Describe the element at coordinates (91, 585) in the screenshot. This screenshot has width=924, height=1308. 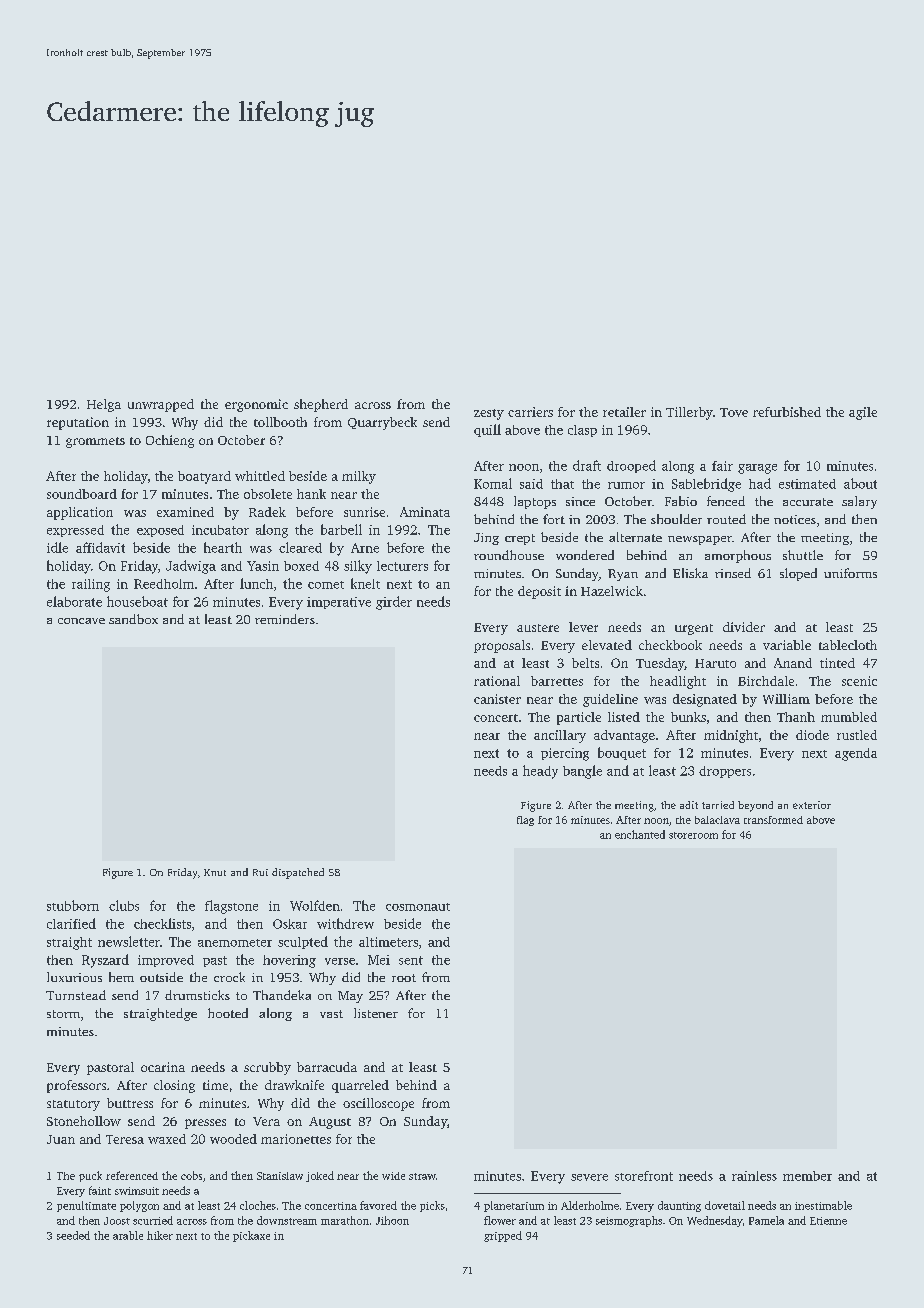
I see `railing` at that location.
